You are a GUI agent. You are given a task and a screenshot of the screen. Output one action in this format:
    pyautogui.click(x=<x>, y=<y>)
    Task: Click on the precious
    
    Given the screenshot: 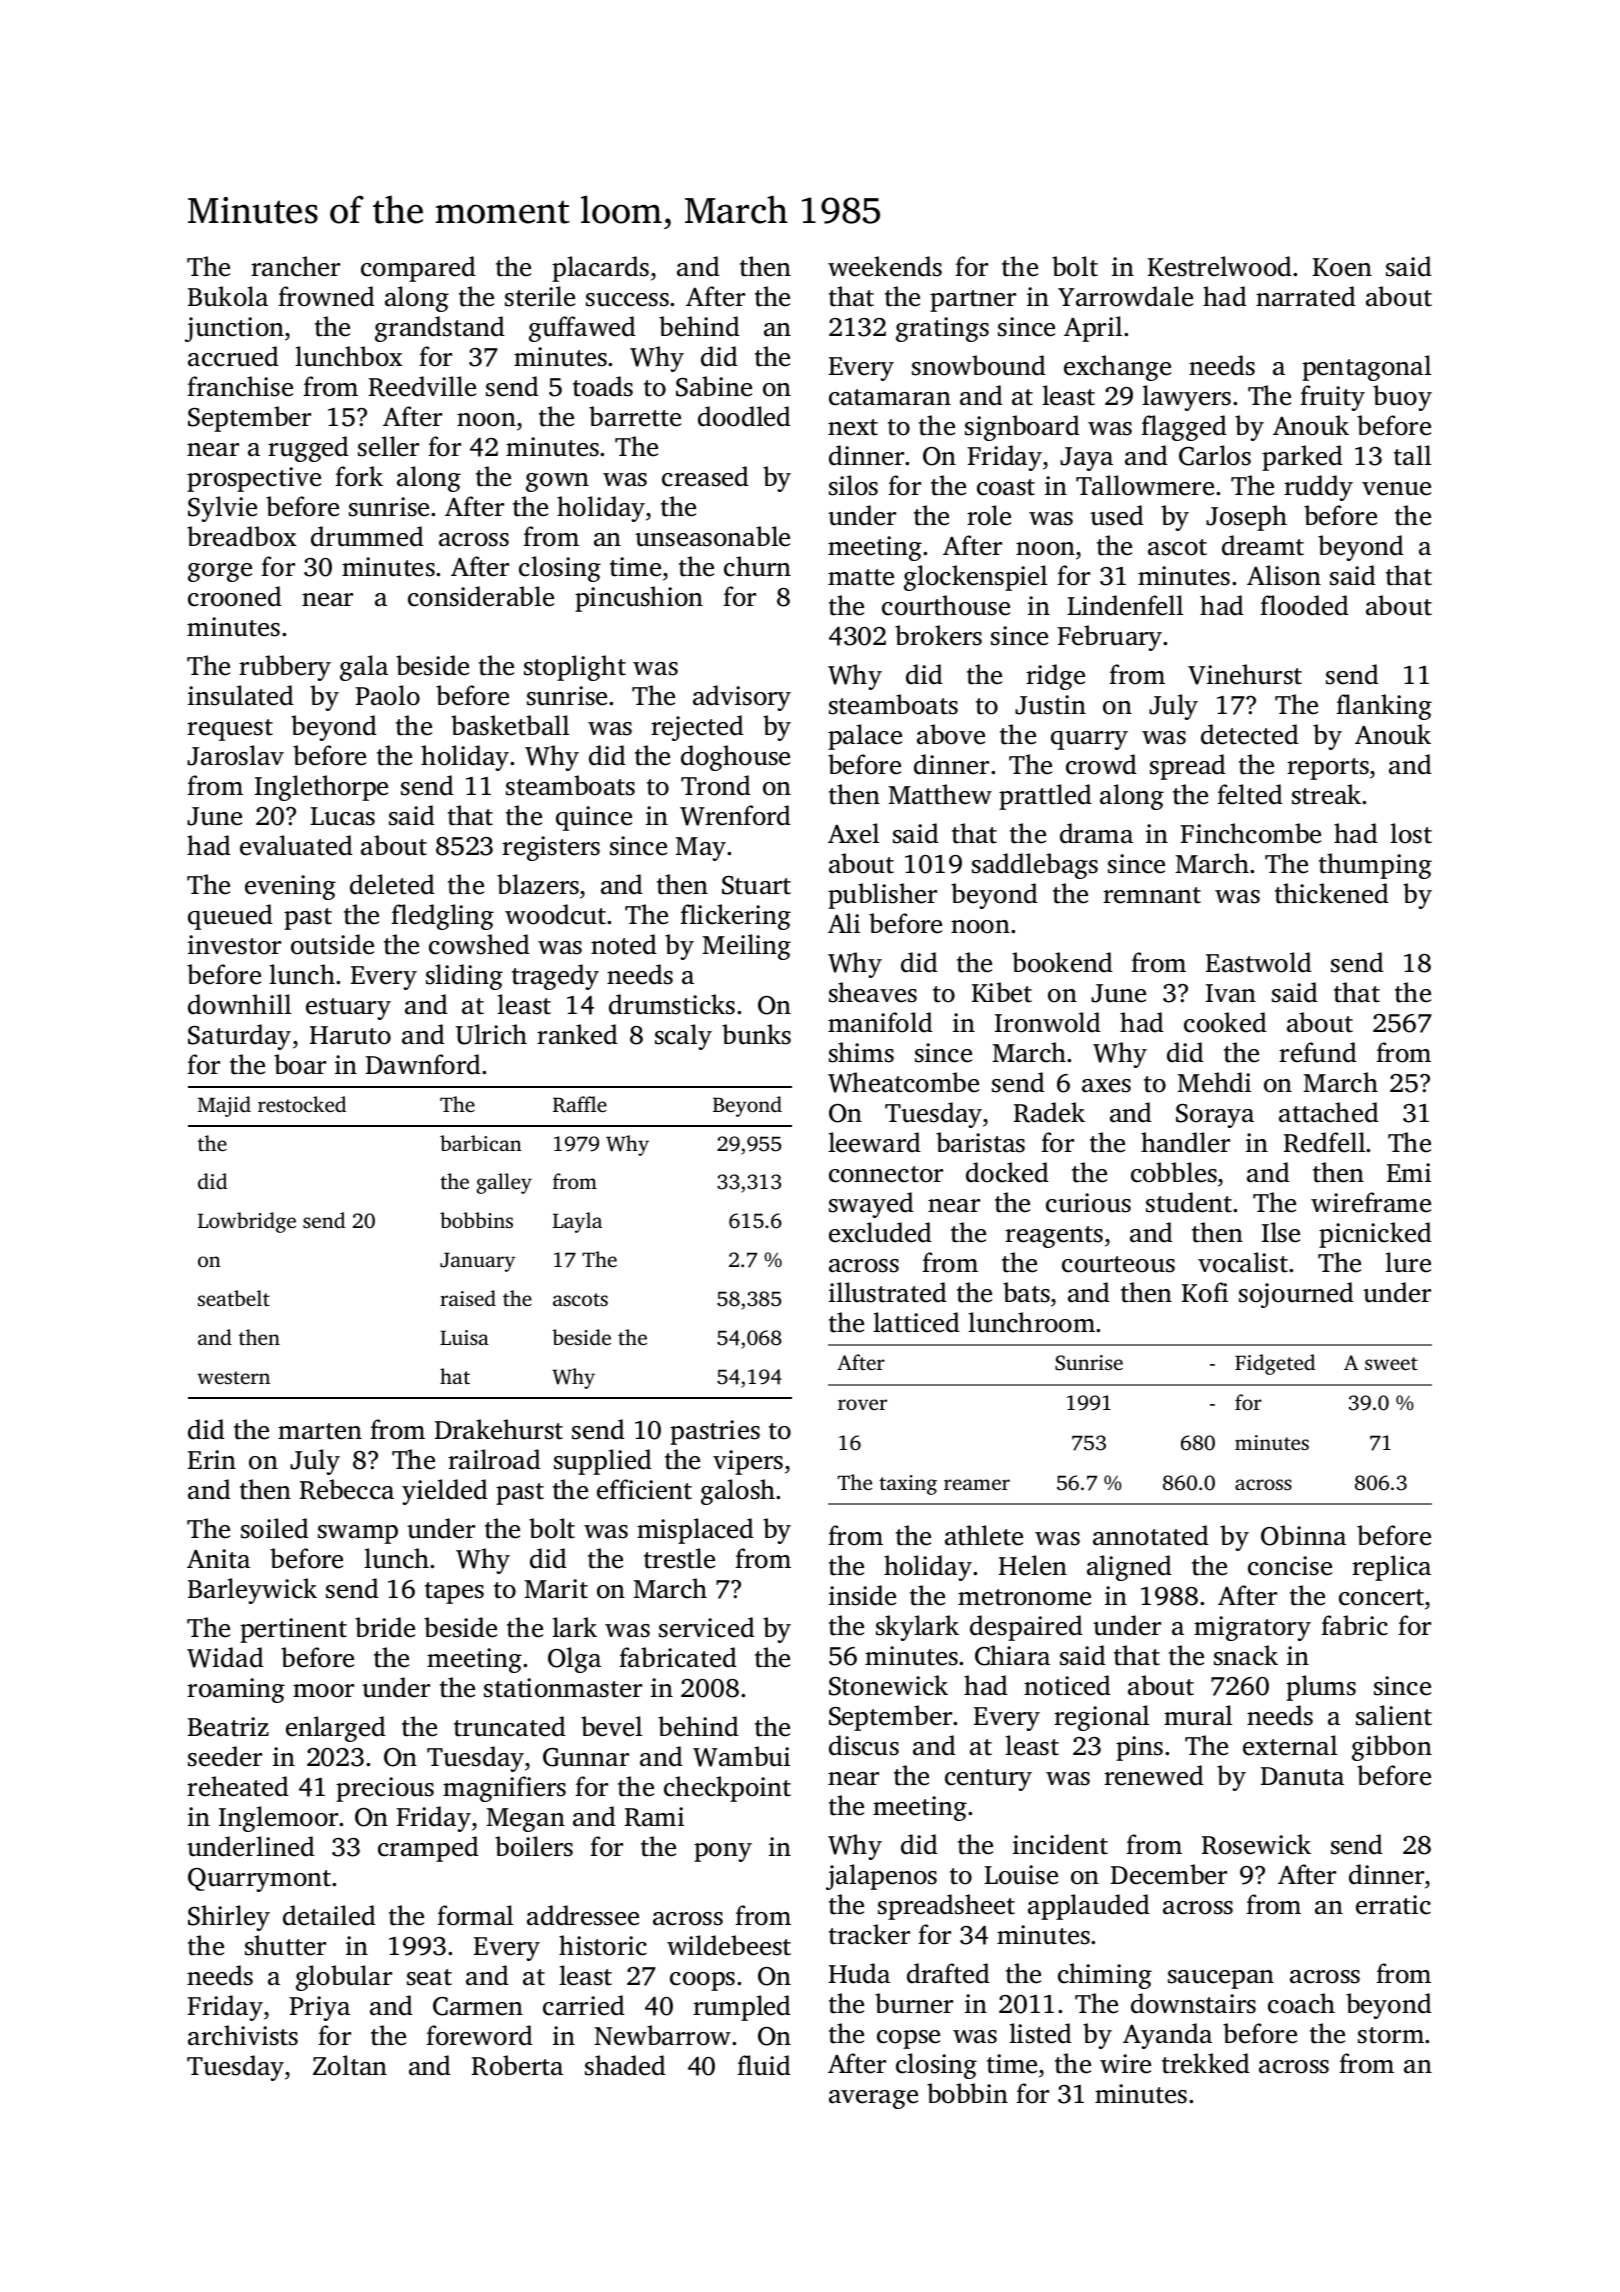 What is the action you would take?
    pyautogui.click(x=385, y=1789)
